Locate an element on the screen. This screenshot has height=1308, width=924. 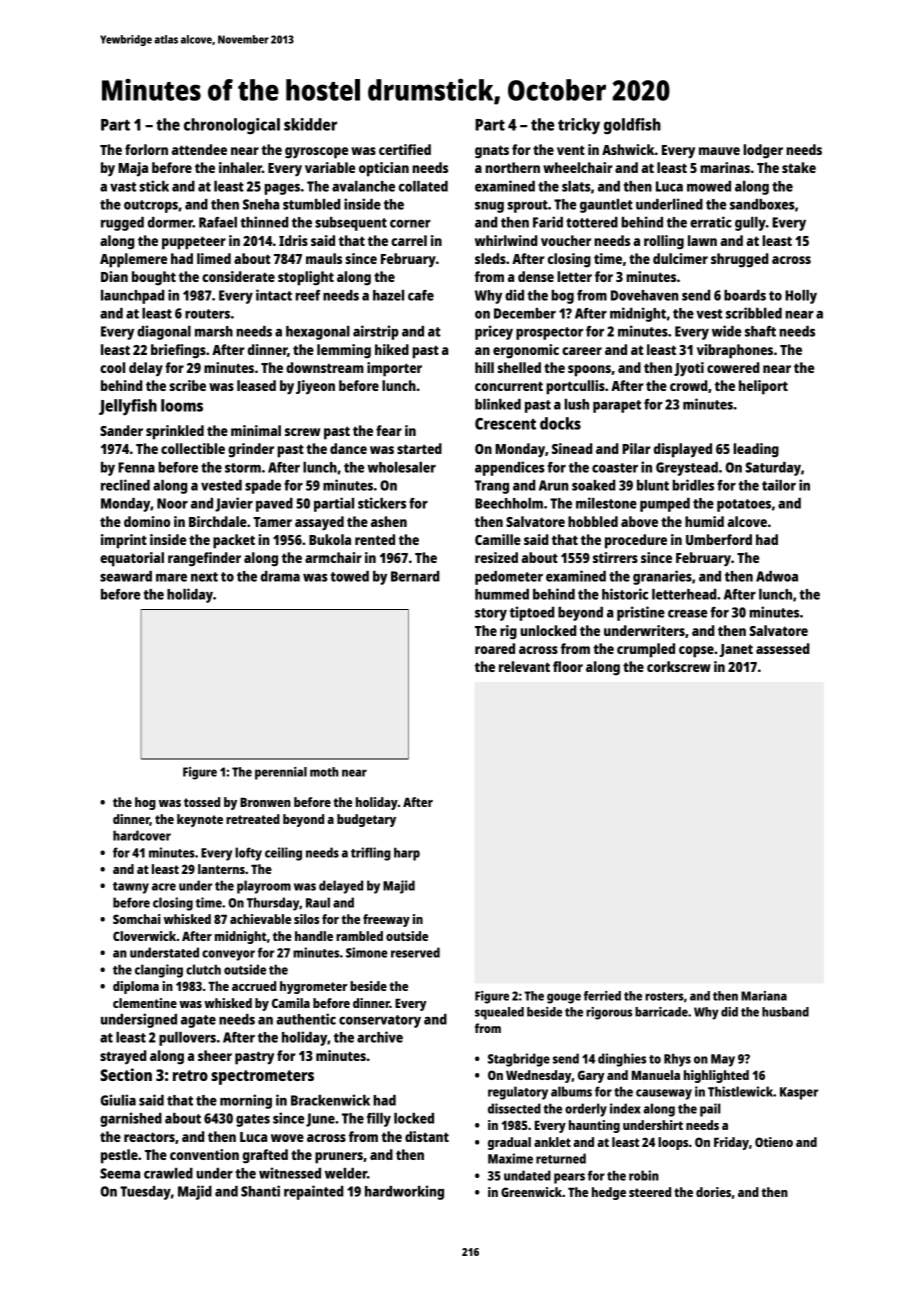
armchair is located at coordinates (333, 557).
